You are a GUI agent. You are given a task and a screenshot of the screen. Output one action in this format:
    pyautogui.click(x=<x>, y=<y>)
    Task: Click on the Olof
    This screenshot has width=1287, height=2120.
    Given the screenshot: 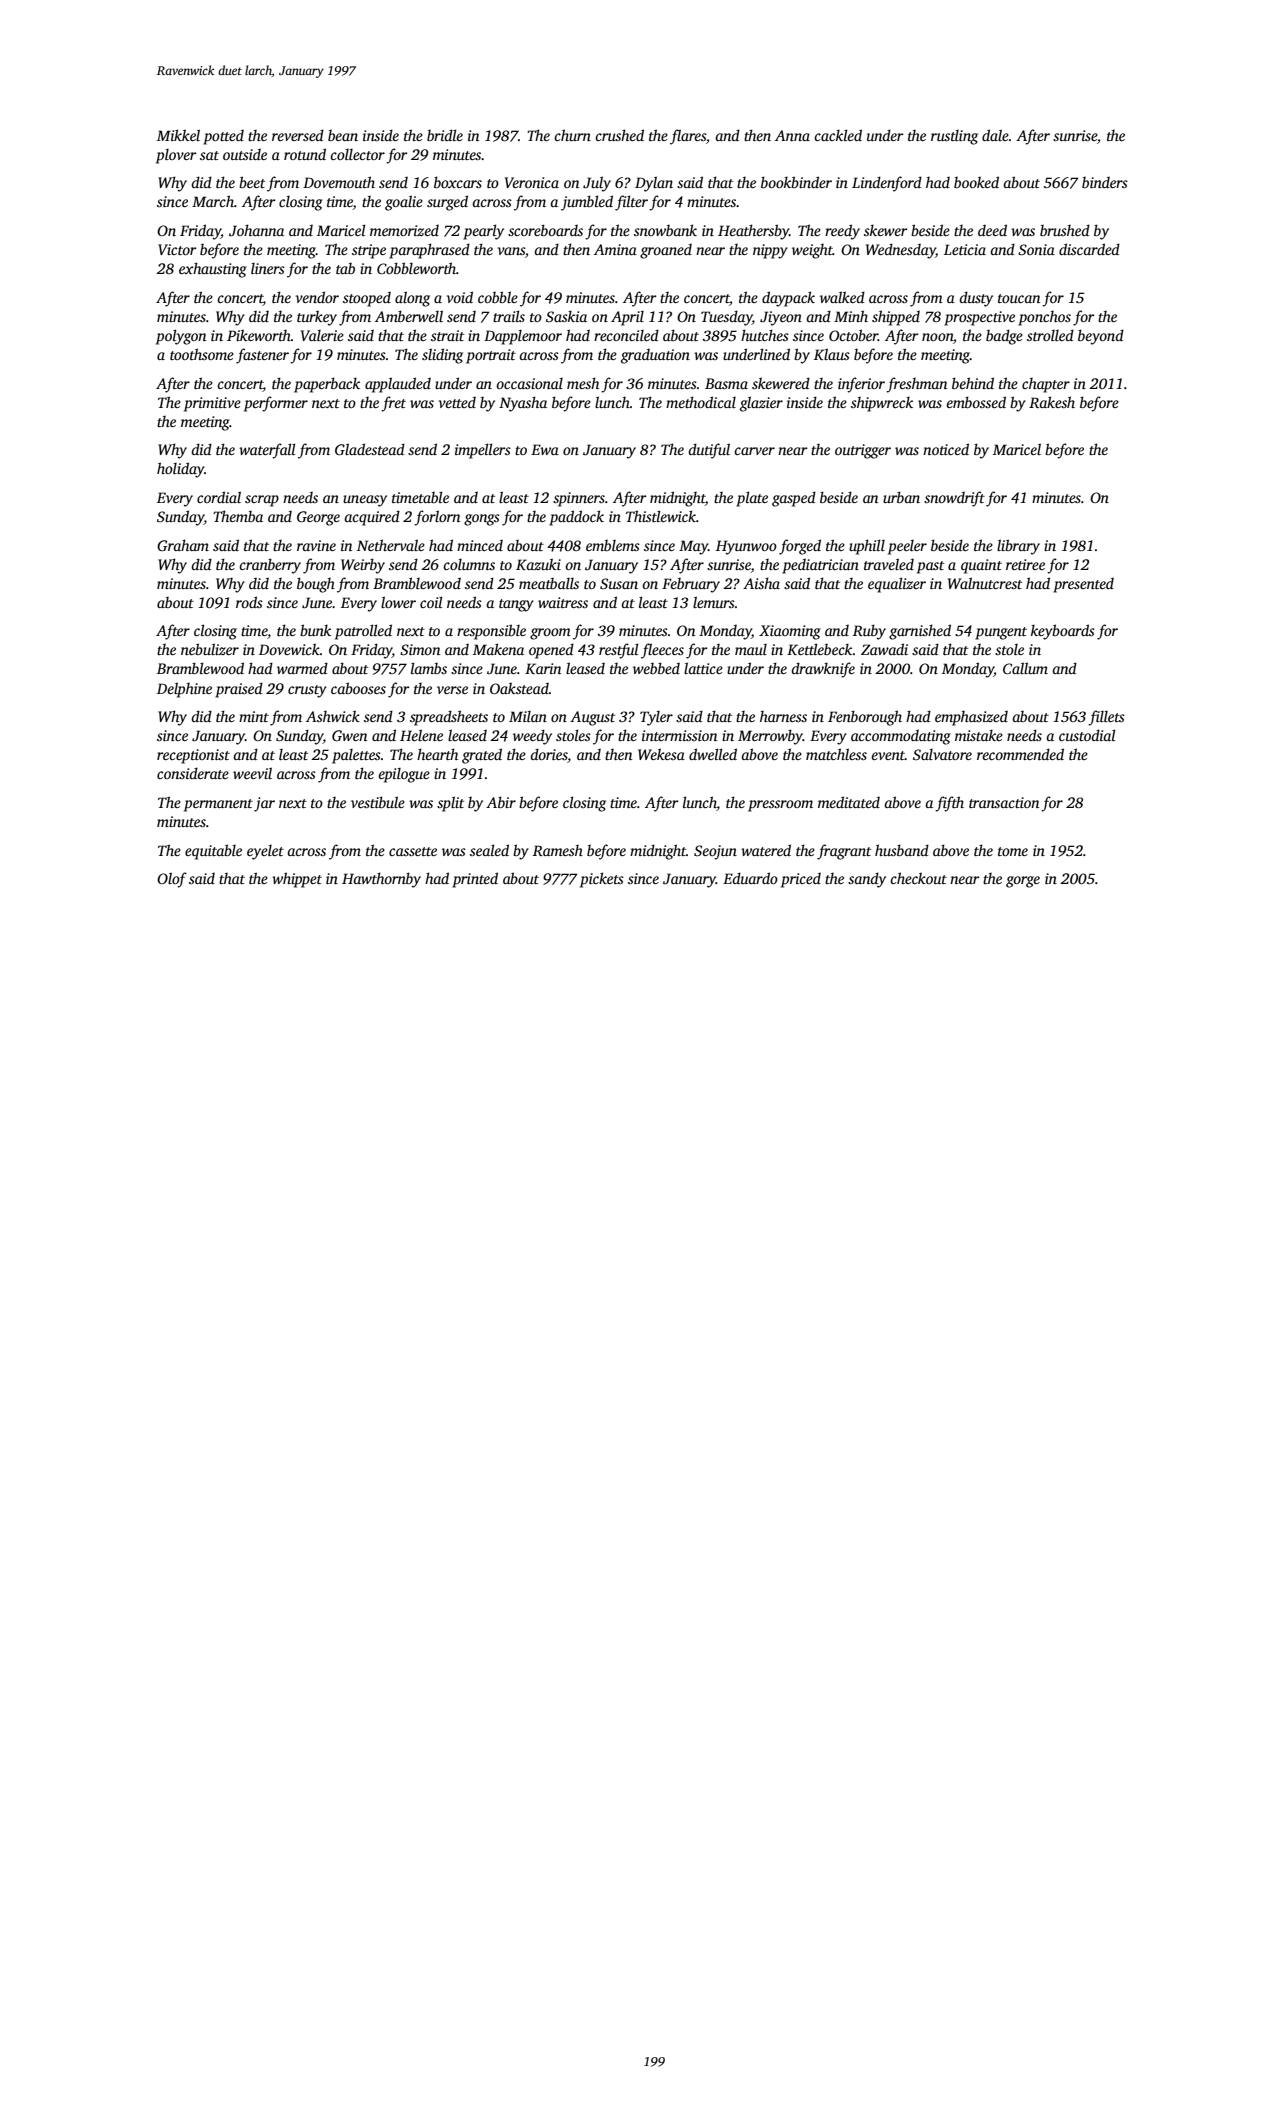 What is the action you would take?
    pyautogui.click(x=172, y=880)
